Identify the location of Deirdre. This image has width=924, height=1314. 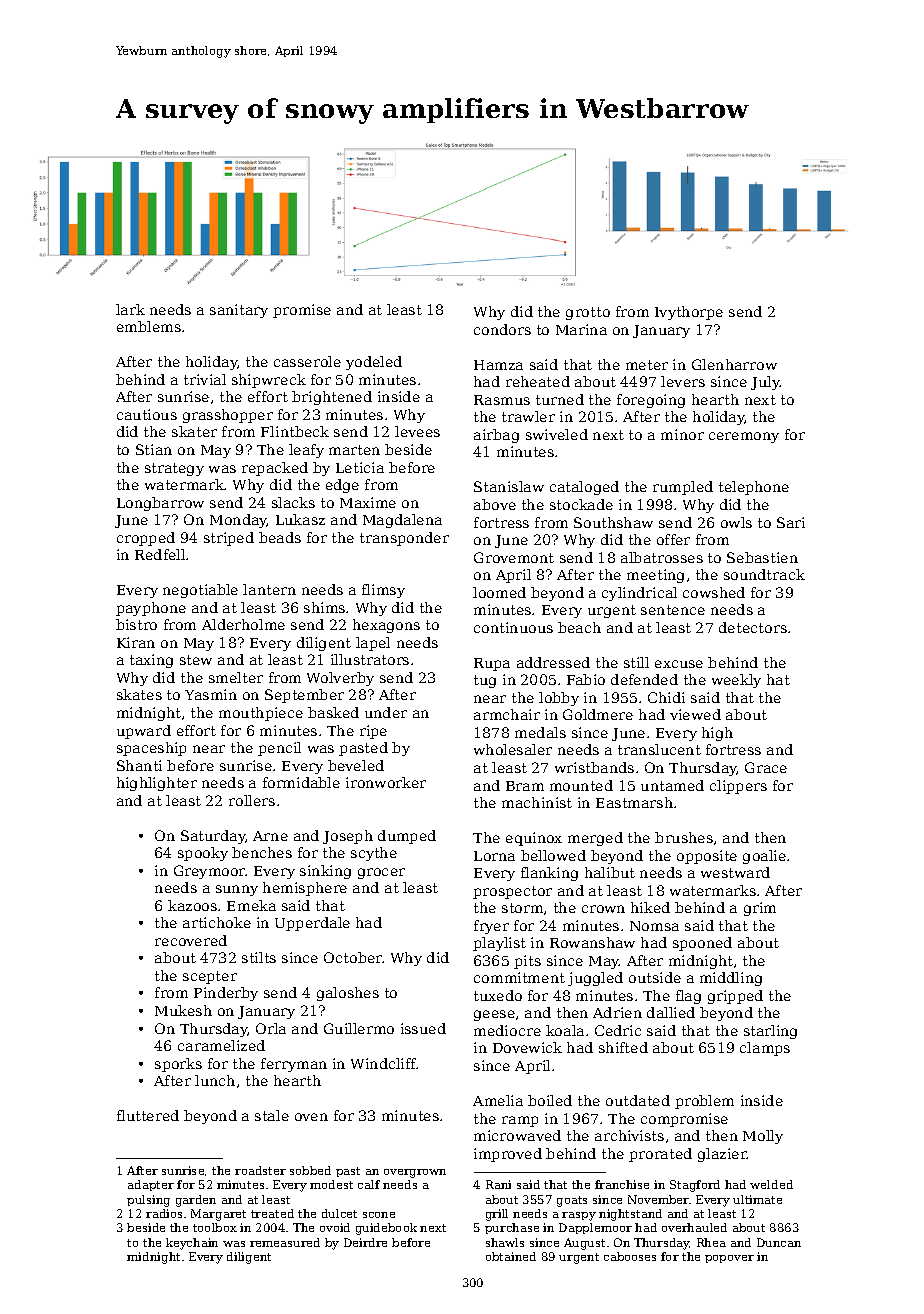
(365, 1242).
